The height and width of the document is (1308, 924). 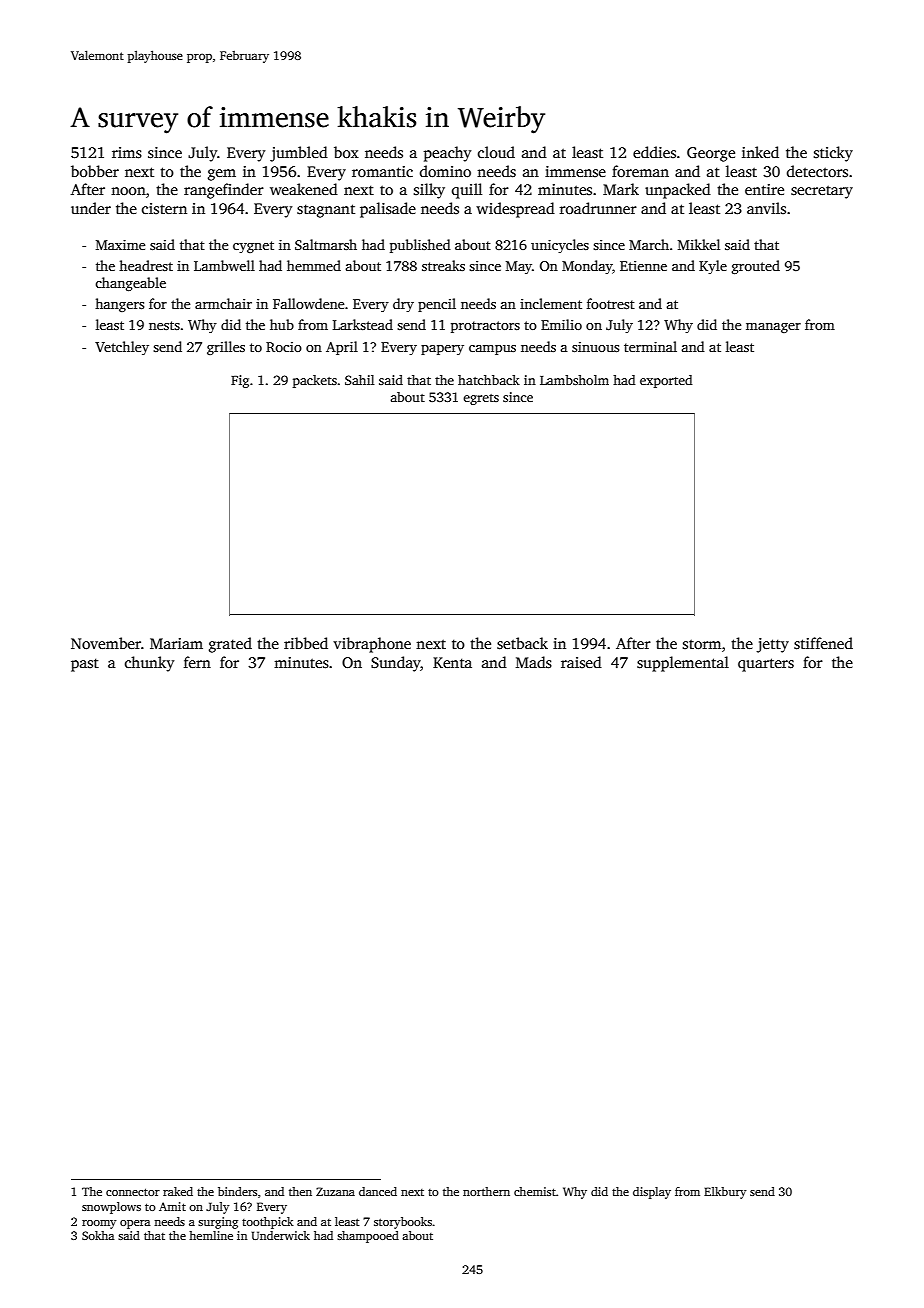 What do you see at coordinates (725, 1193) in the document?
I see `Elkbury` at bounding box center [725, 1193].
